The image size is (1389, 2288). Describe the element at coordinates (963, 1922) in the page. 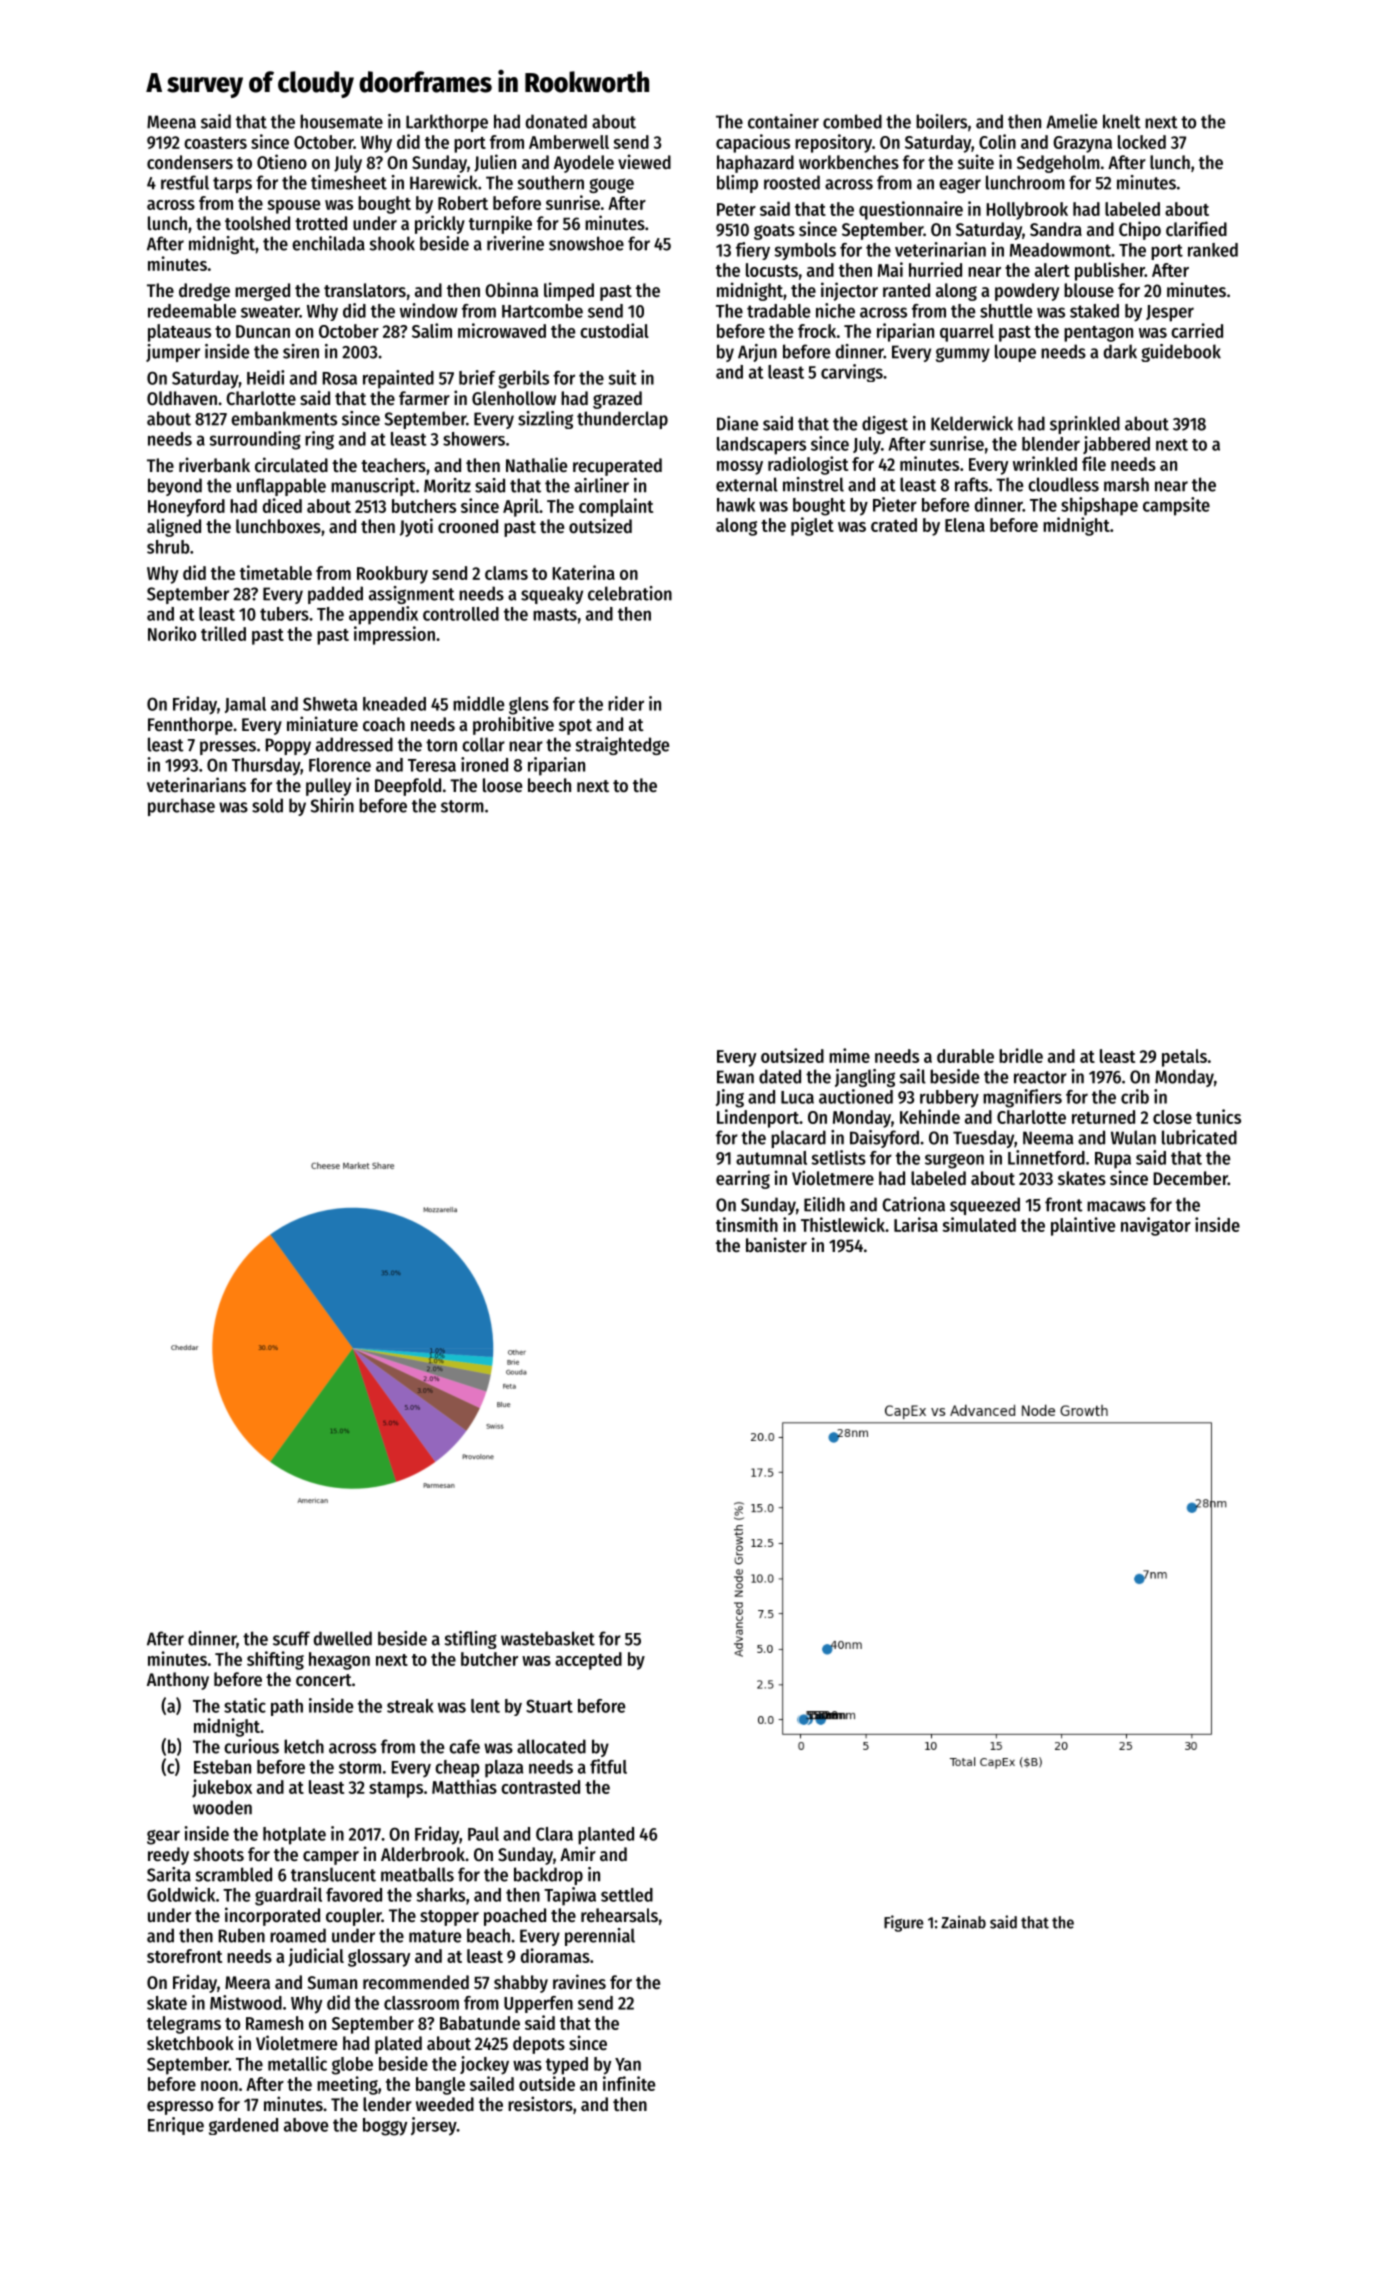

I see `Zainab` at that location.
